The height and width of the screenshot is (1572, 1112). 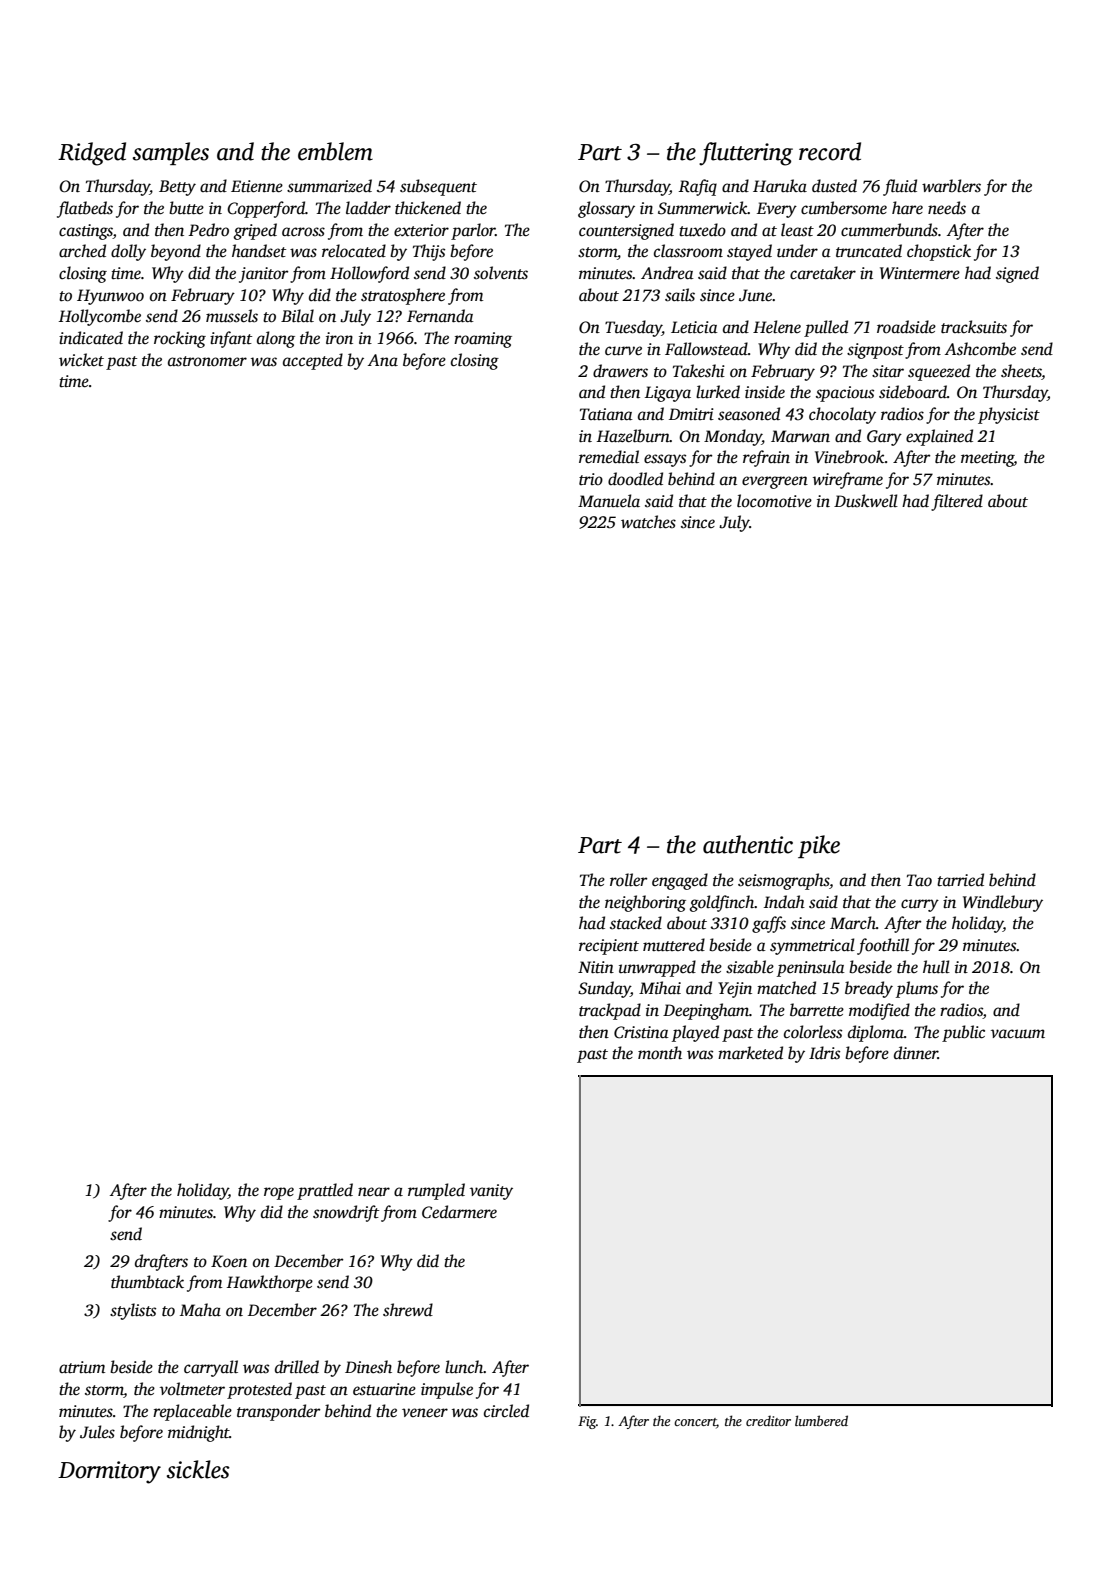 What do you see at coordinates (587, 1422) in the screenshot?
I see `Fig` at bounding box center [587, 1422].
